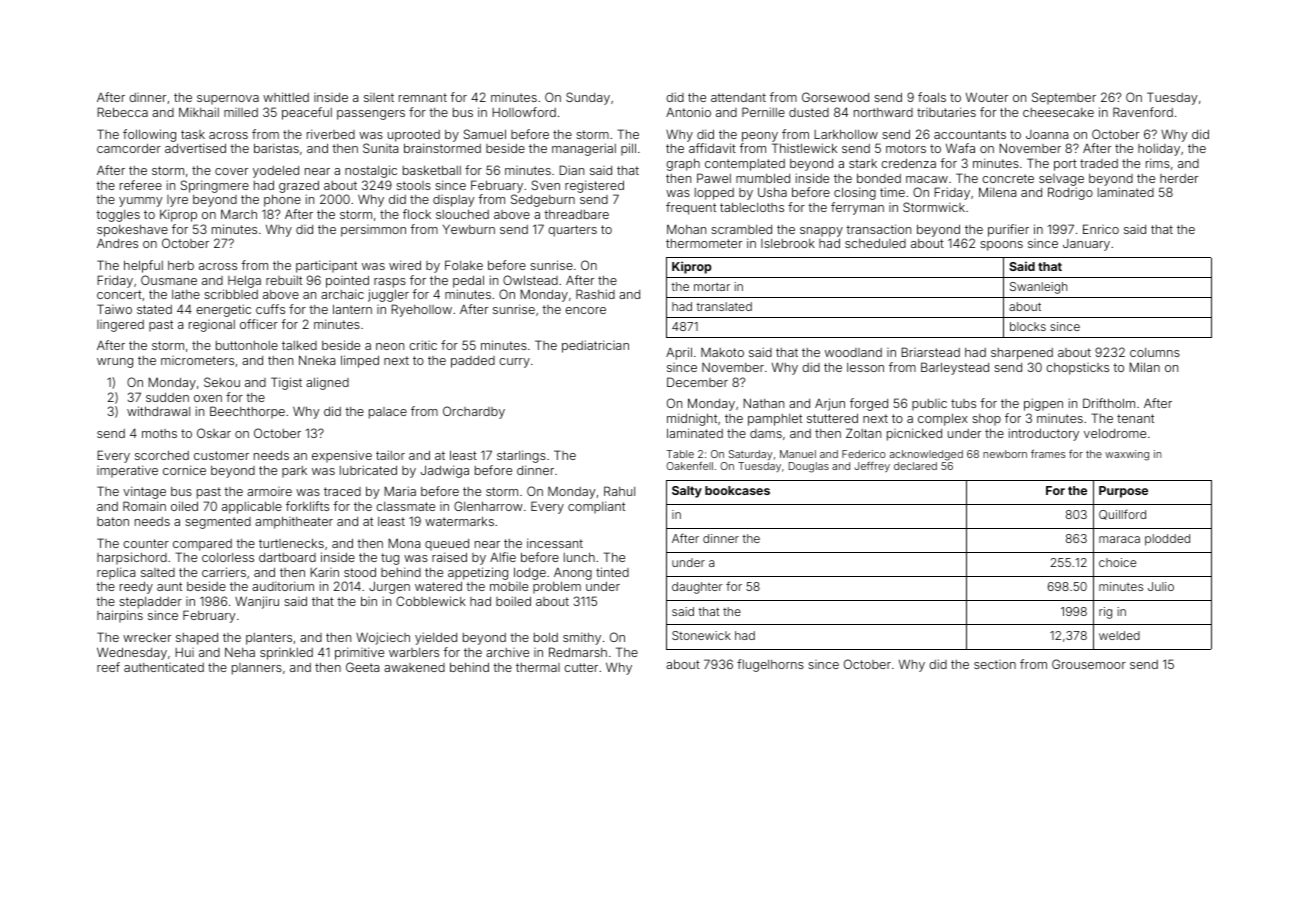 The width and height of the screenshot is (1308, 924). I want to click on primitive, so click(359, 653).
